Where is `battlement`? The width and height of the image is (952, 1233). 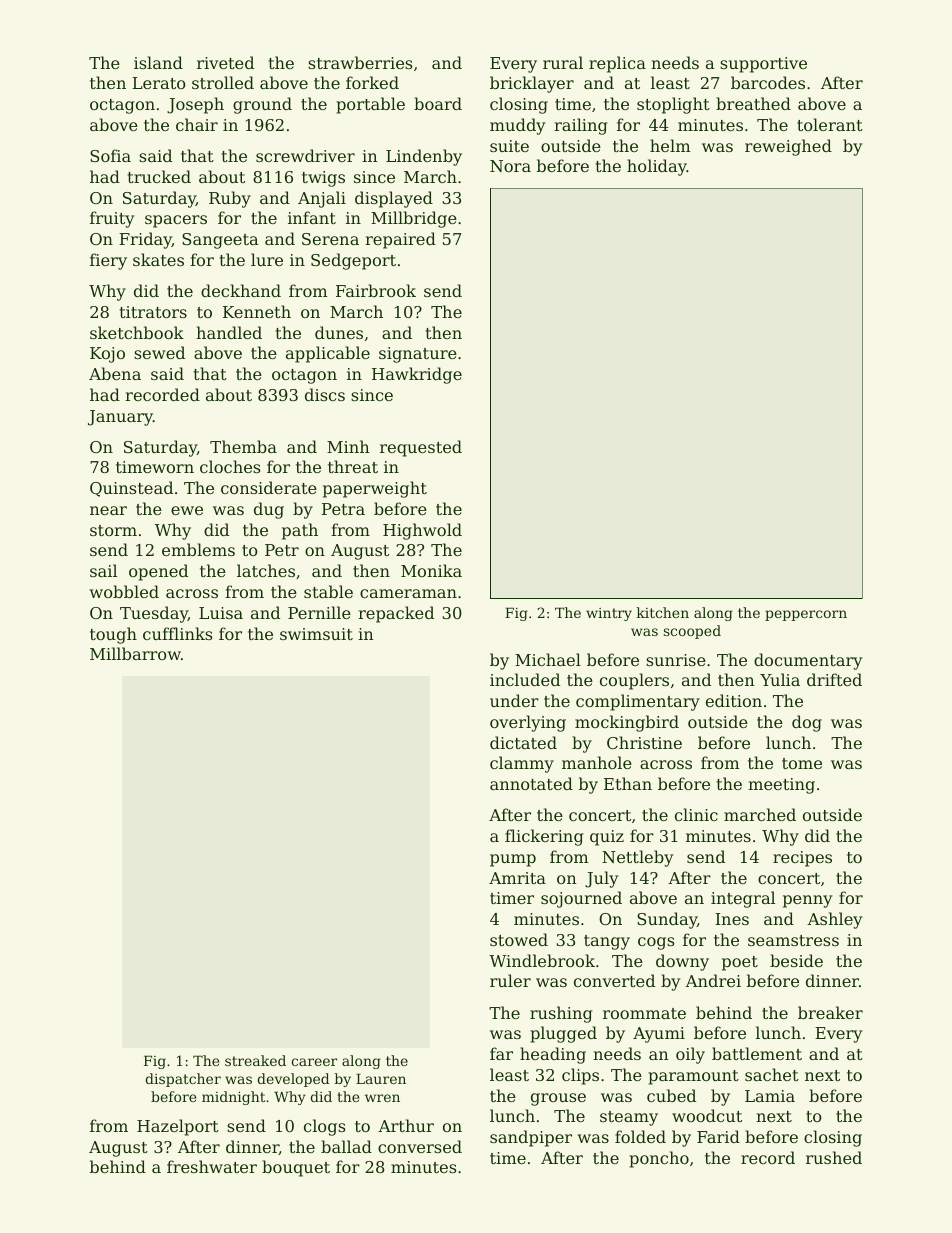 battlement is located at coordinates (757, 1053).
